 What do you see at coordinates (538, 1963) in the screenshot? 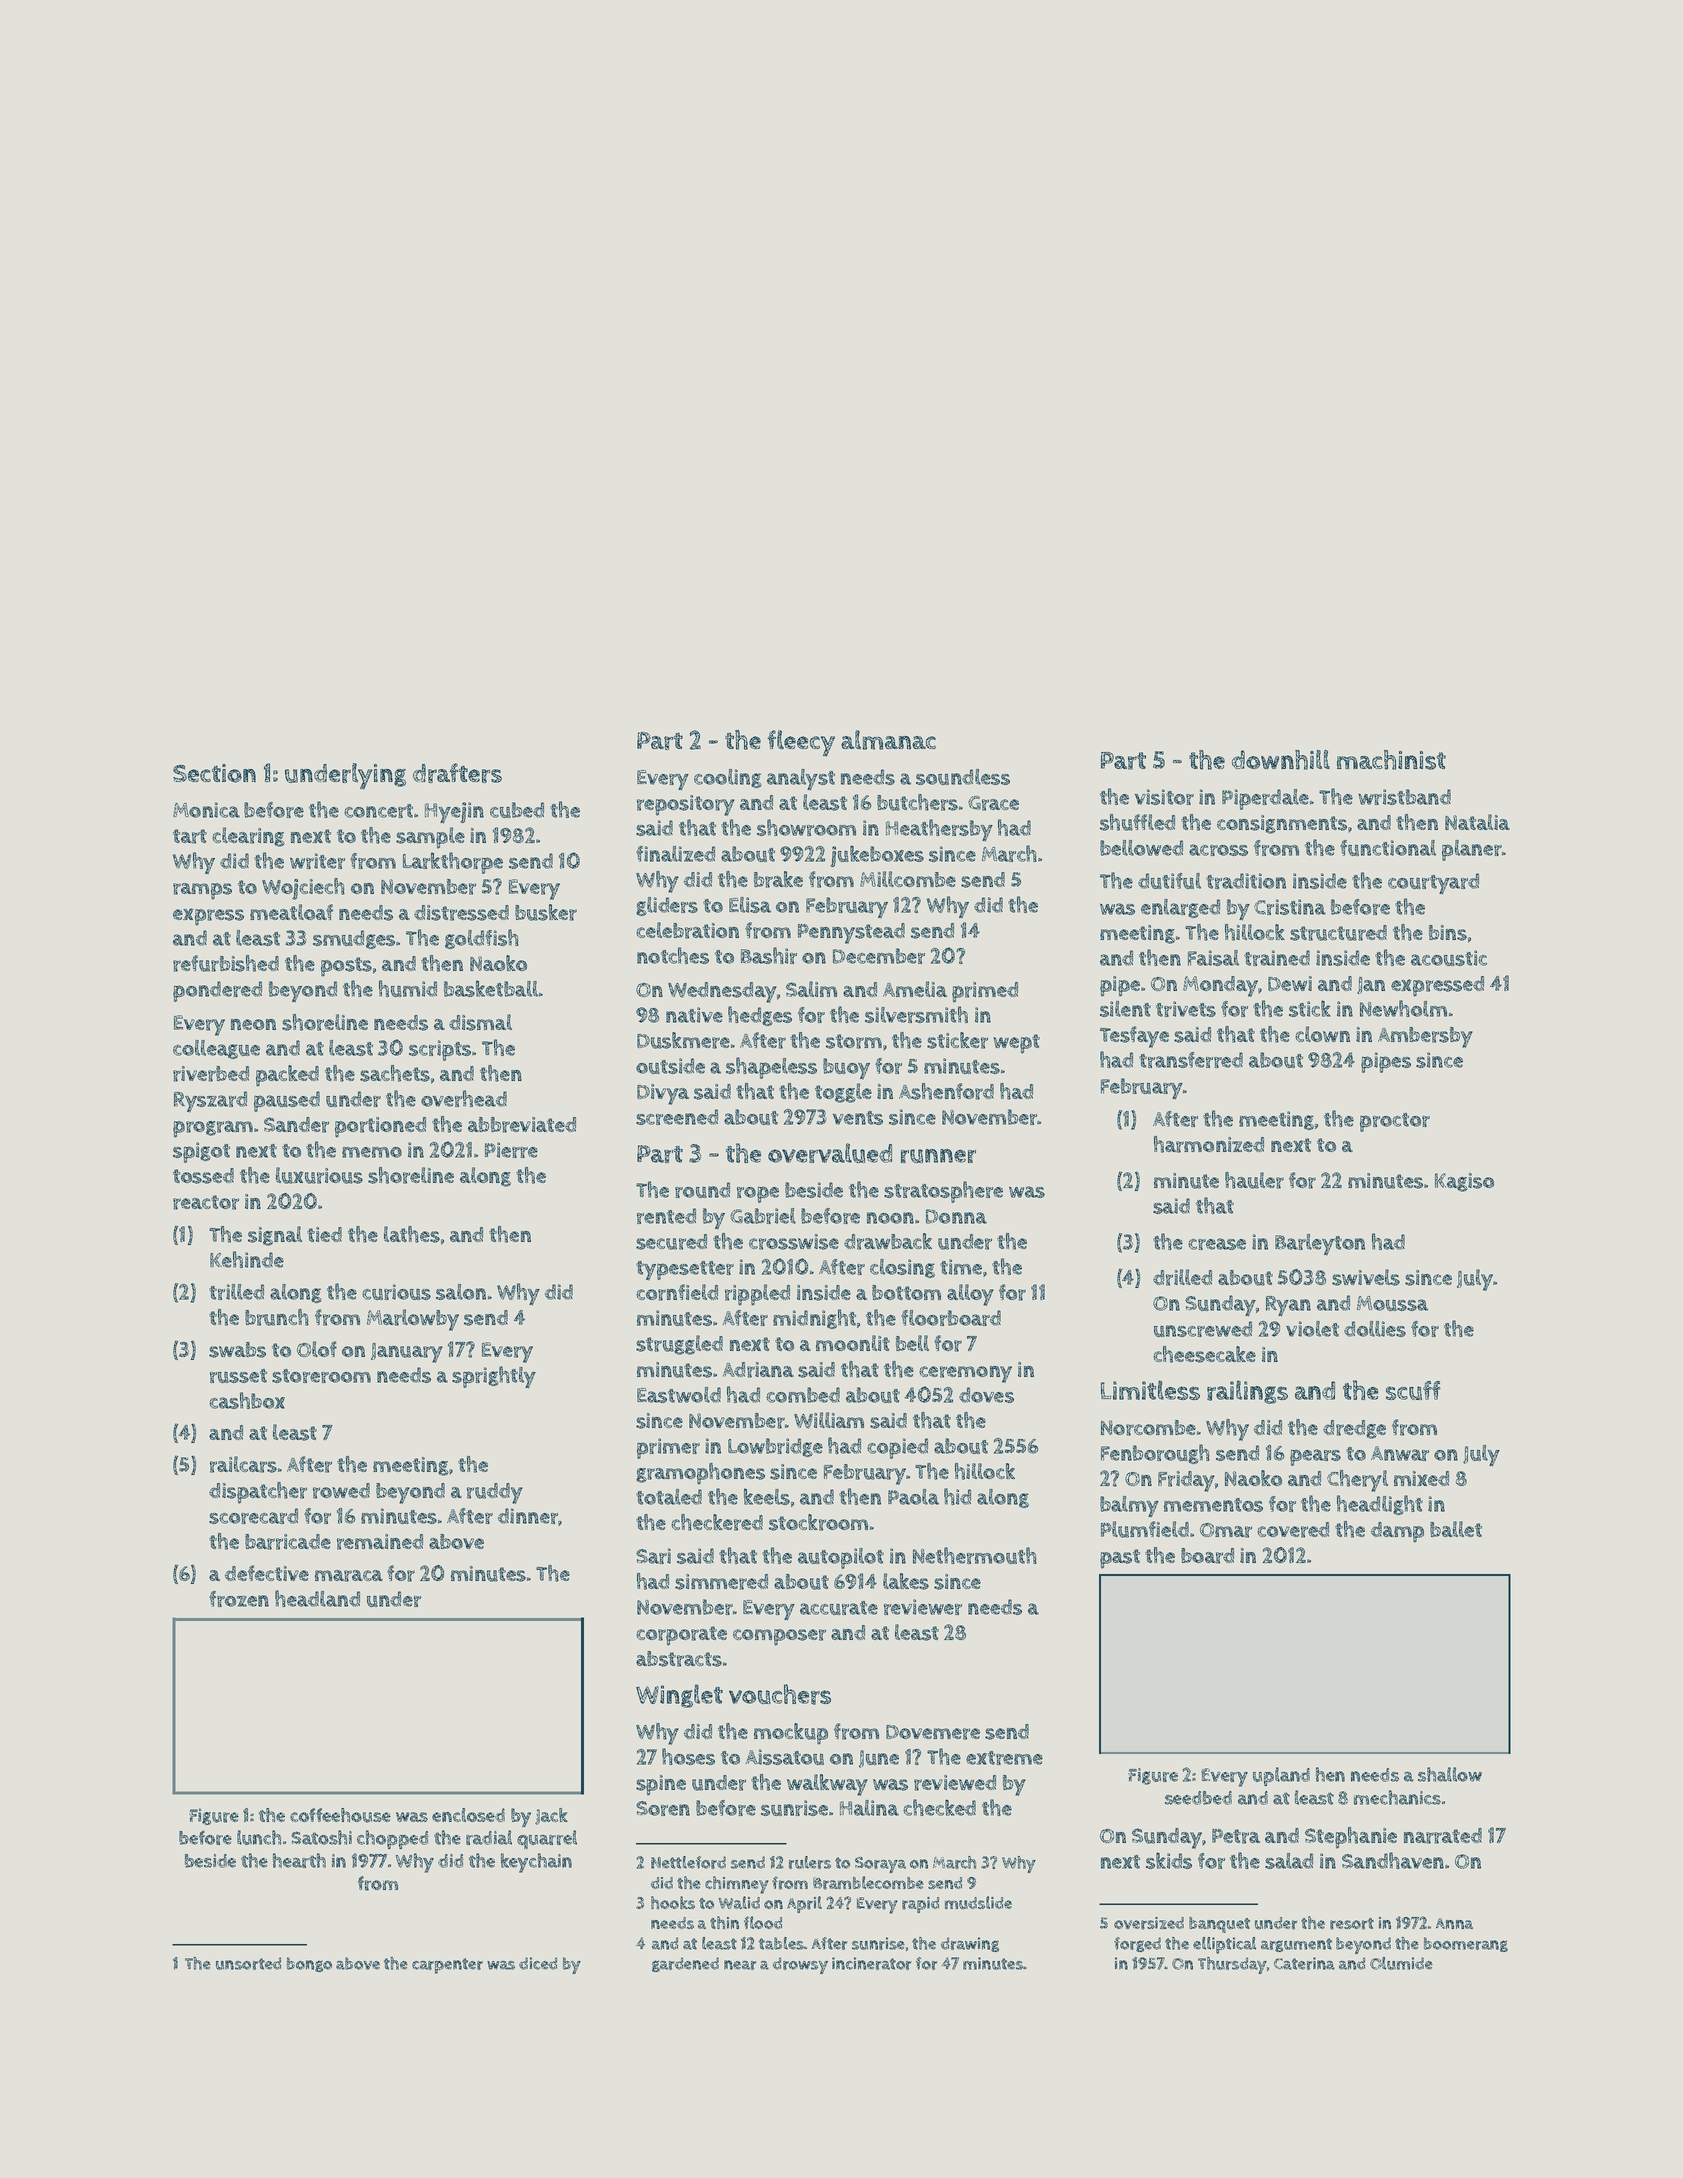
I see `diced` at bounding box center [538, 1963].
